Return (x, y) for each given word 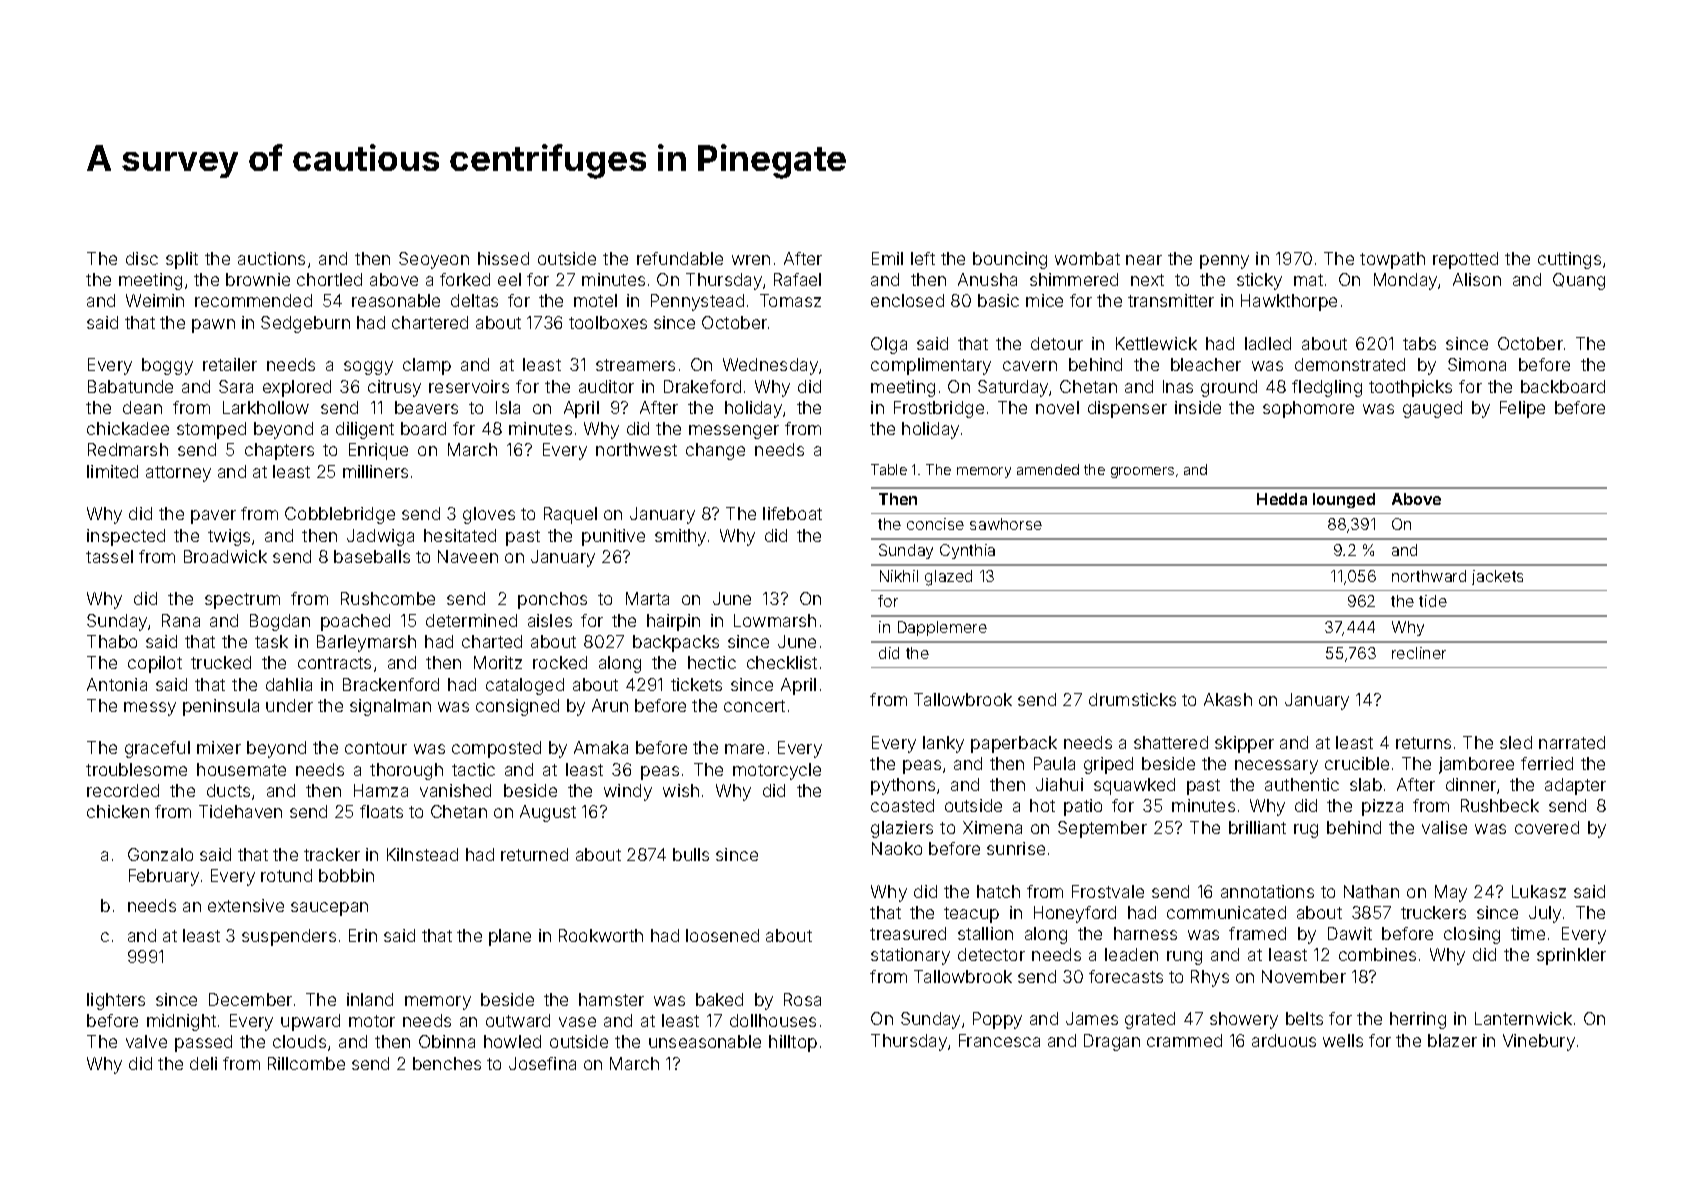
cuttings (1569, 260)
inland (370, 999)
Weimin (155, 300)
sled (1516, 742)
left (923, 258)
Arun (610, 705)
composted (496, 749)
